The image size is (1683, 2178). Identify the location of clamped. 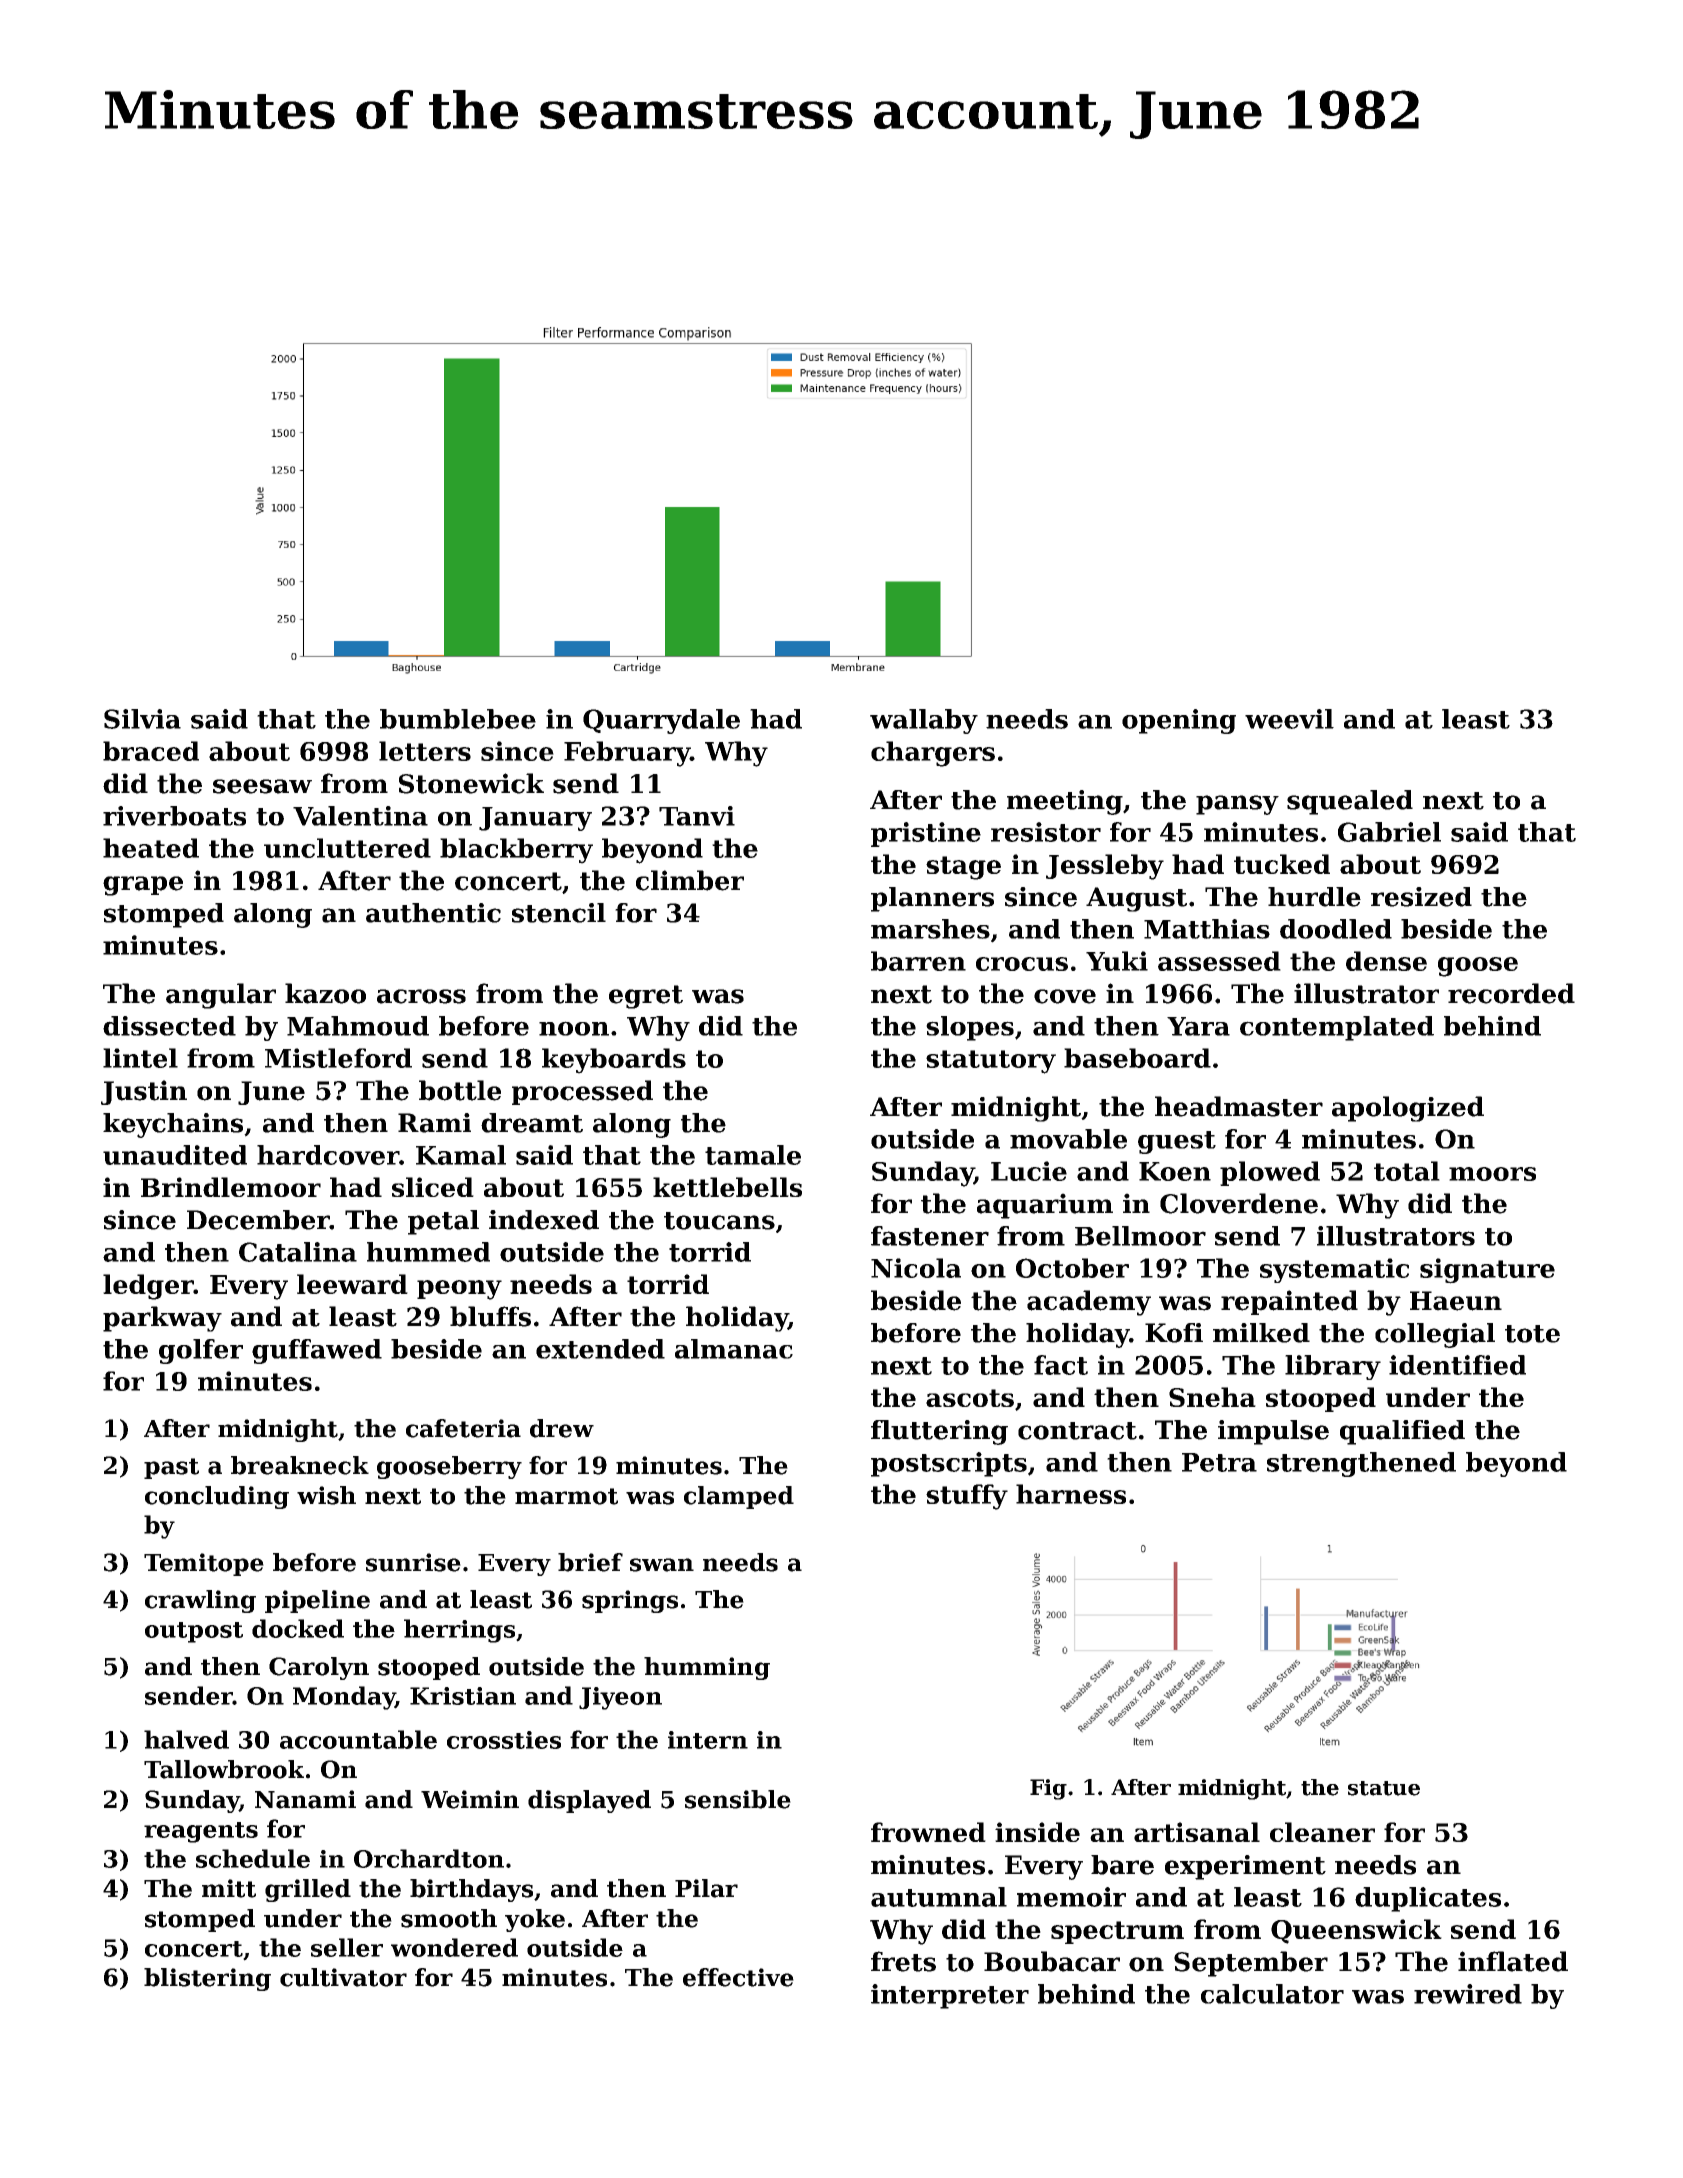
(739, 1497).
